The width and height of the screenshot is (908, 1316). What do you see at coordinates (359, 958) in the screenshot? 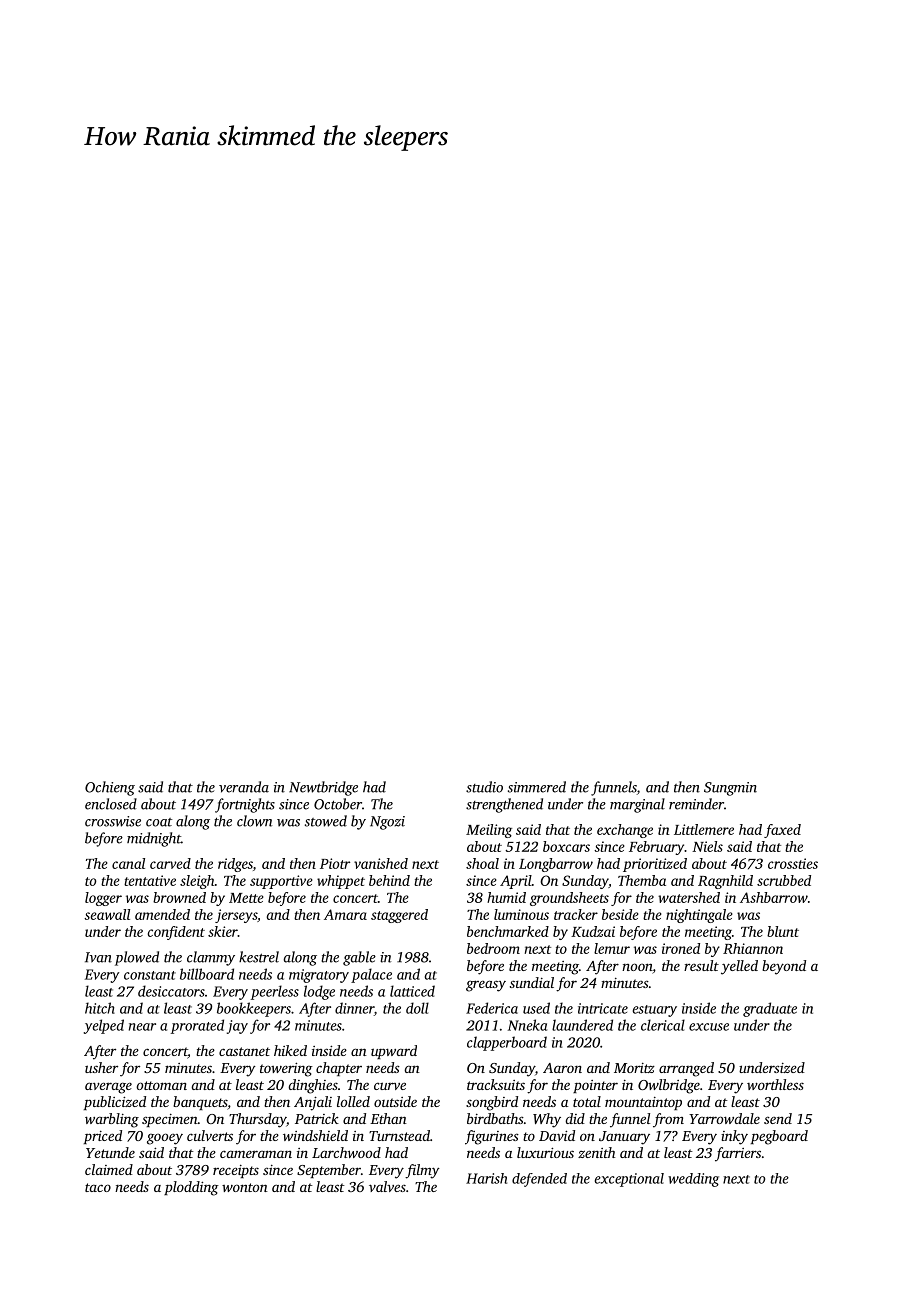
I see `gable` at bounding box center [359, 958].
